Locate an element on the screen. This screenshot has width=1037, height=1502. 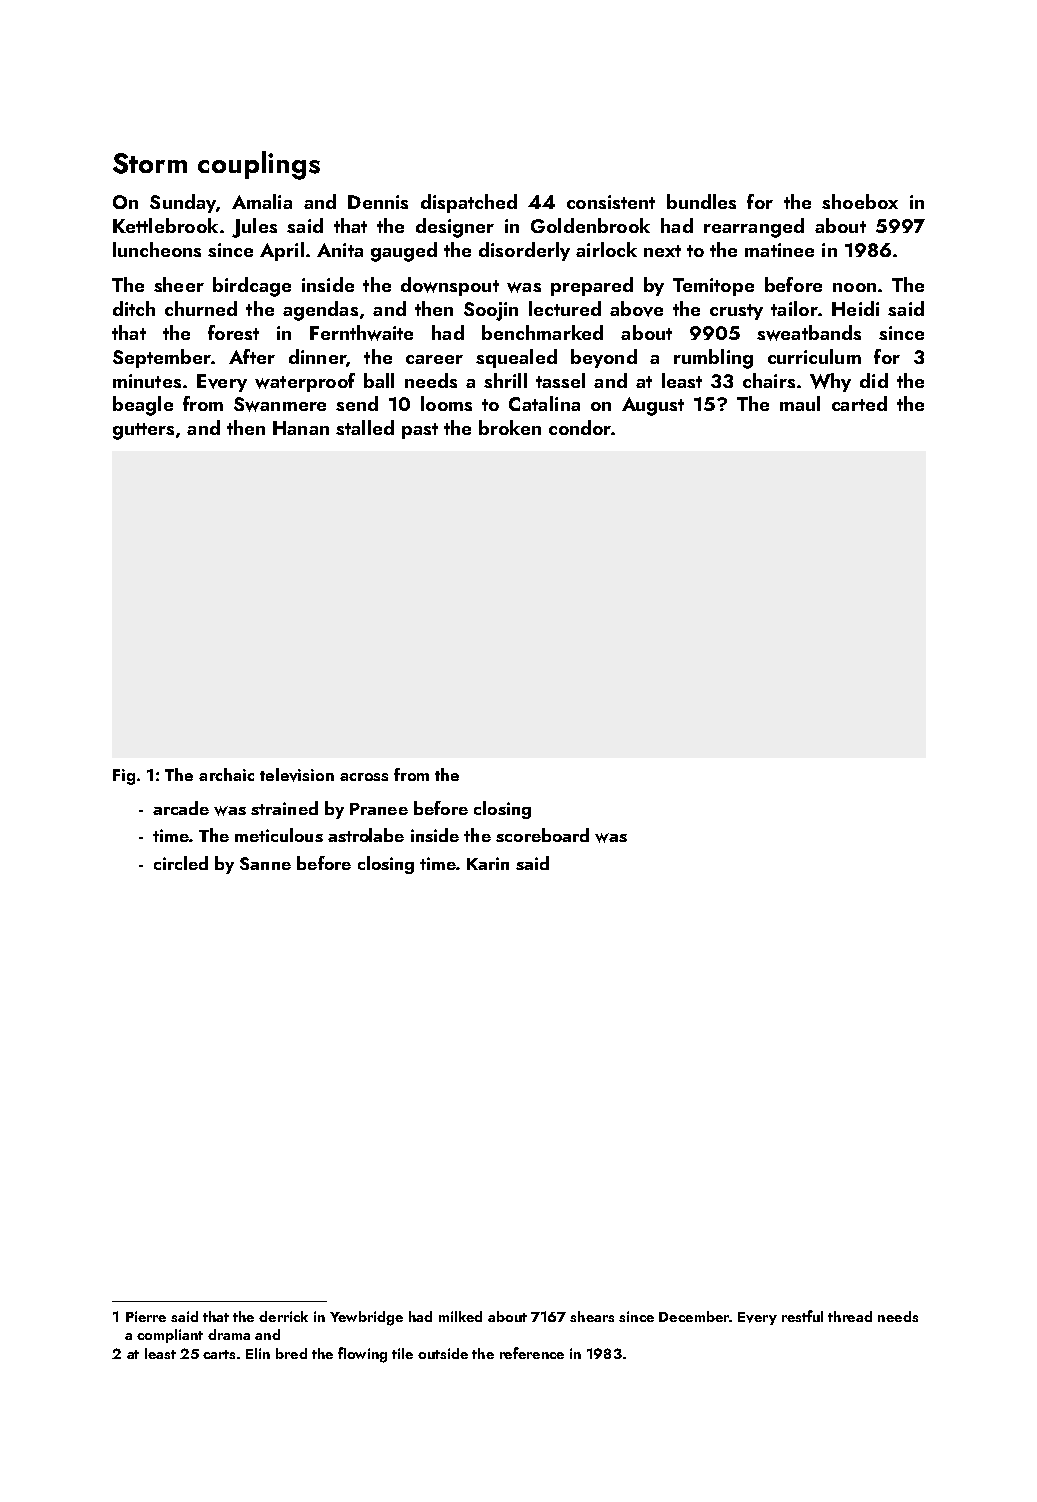
maul is located at coordinates (800, 403).
